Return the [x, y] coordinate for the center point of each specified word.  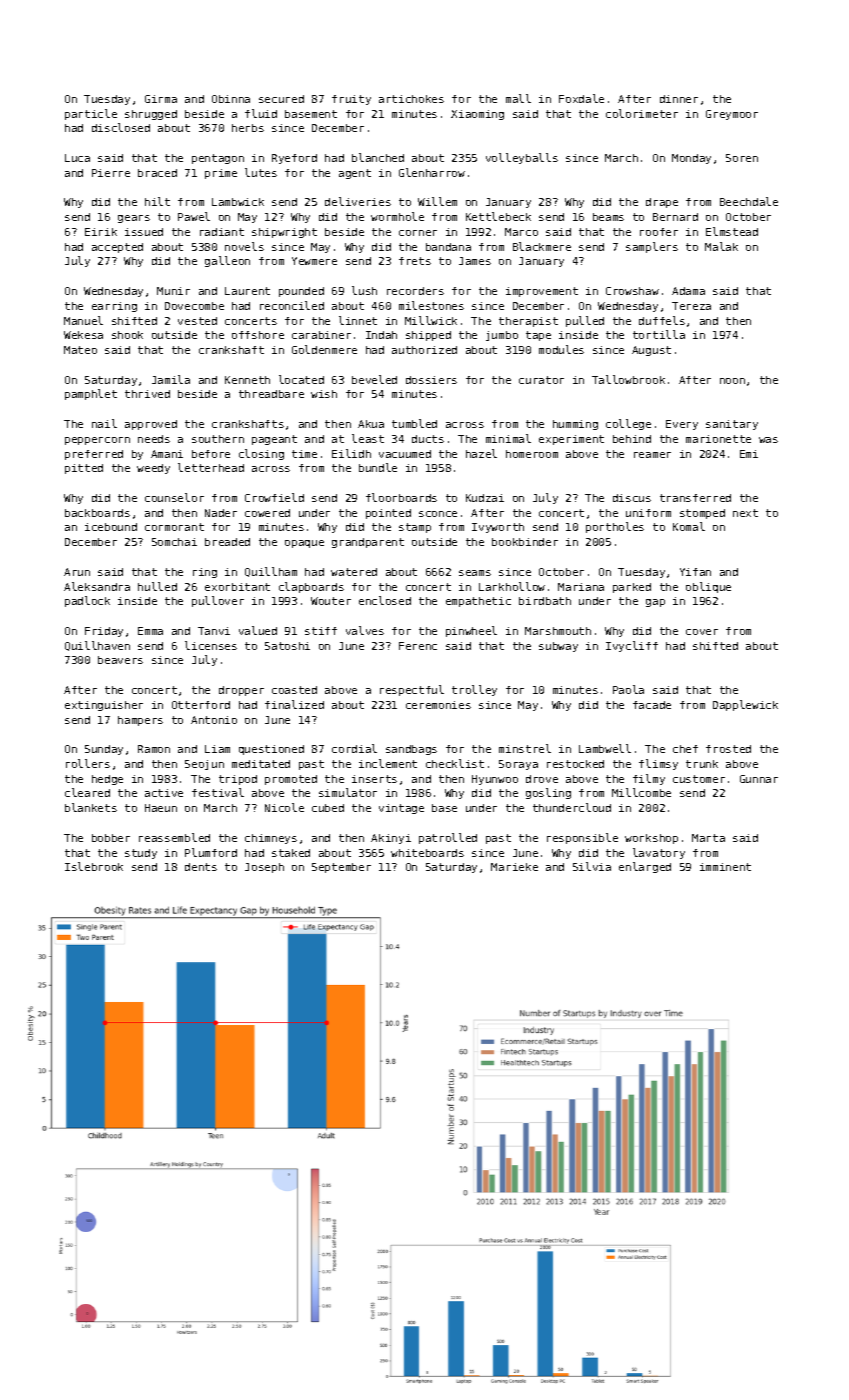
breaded [227, 542]
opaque [304, 544]
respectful [412, 690]
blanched [378, 157]
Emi [749, 454]
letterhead [211, 467]
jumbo [502, 336]
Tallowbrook [628, 379]
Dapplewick [745, 705]
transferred [695, 498]
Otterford [201, 705]
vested [197, 321]
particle [91, 114]
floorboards [401, 497]
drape [662, 203]
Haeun [161, 808]
